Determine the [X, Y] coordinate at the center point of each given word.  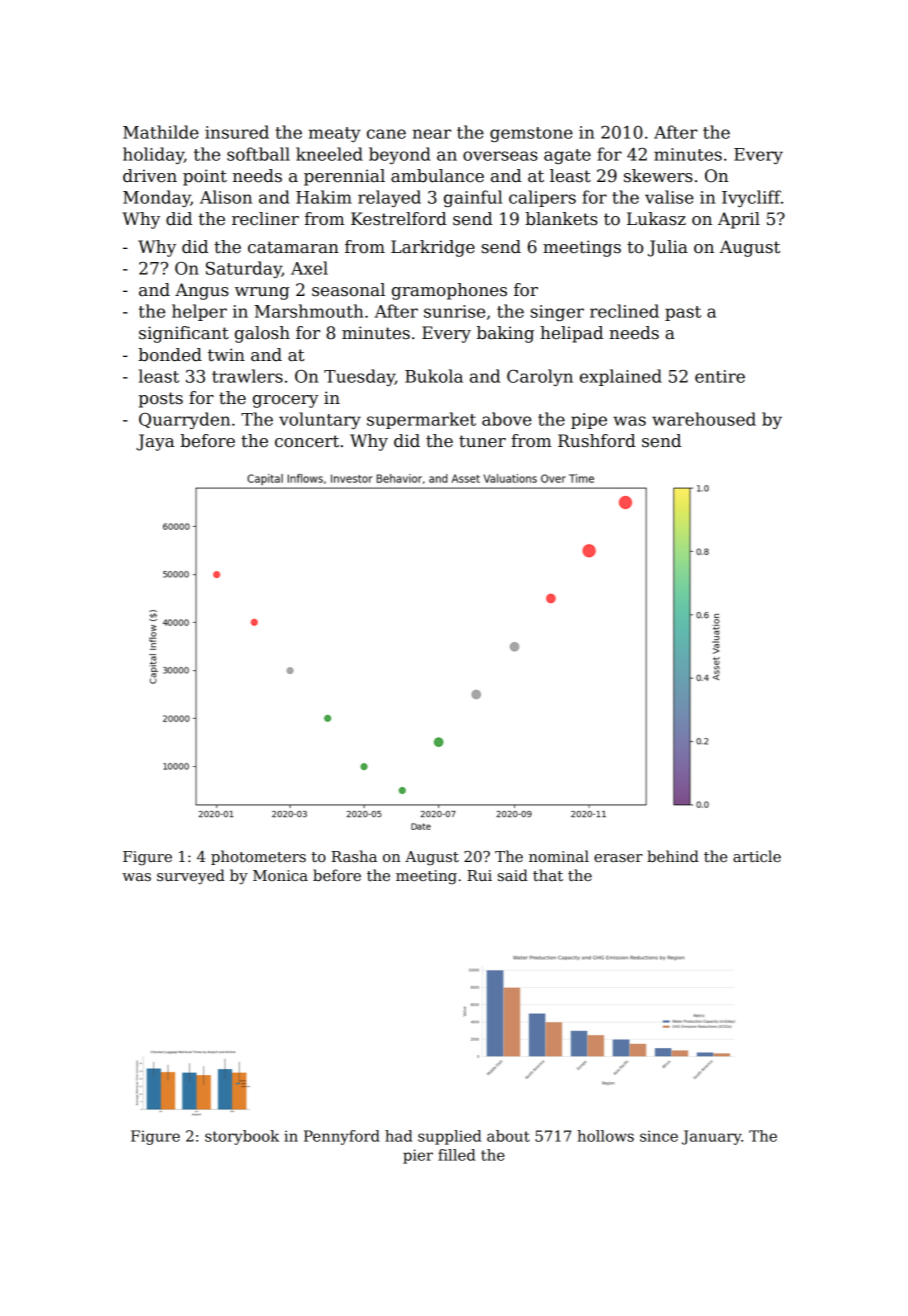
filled [456, 1155]
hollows [605, 1136]
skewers [658, 176]
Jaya [155, 442]
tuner [482, 441]
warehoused [704, 419]
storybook [242, 1137]
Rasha [354, 856]
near [432, 134]
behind [673, 856]
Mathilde [161, 132]
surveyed [191, 876]
